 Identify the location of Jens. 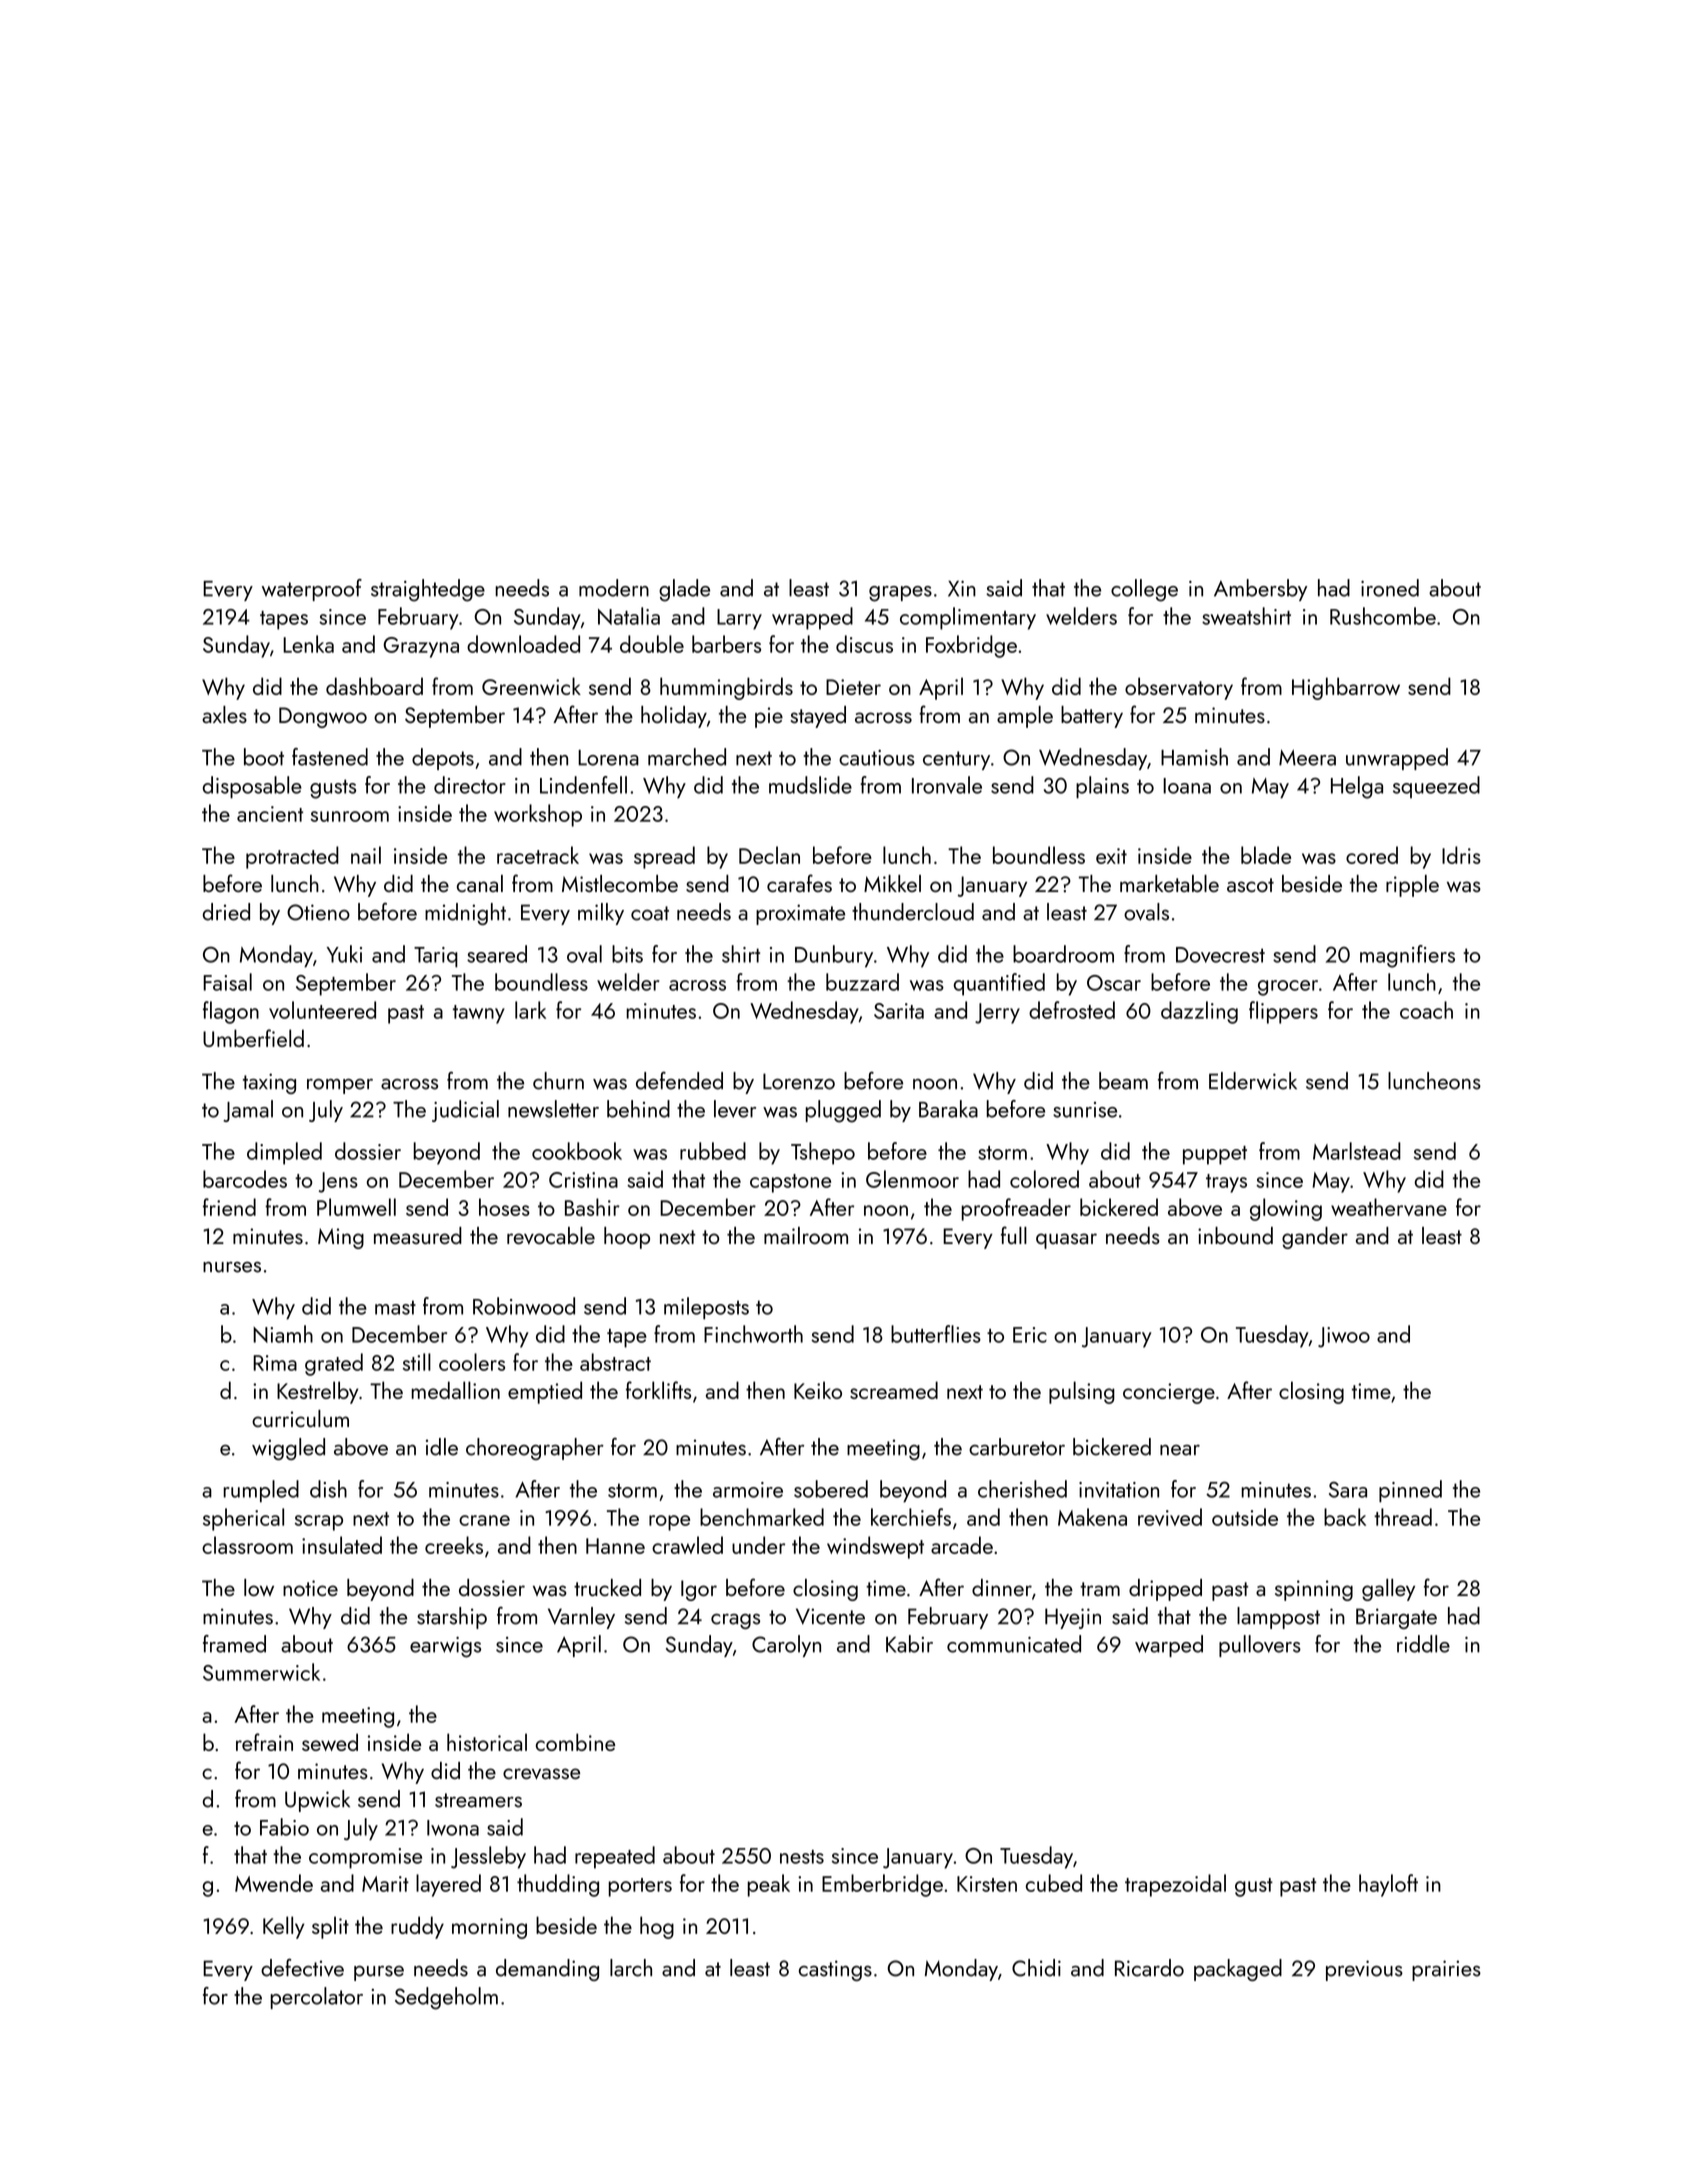
(338, 1182).
